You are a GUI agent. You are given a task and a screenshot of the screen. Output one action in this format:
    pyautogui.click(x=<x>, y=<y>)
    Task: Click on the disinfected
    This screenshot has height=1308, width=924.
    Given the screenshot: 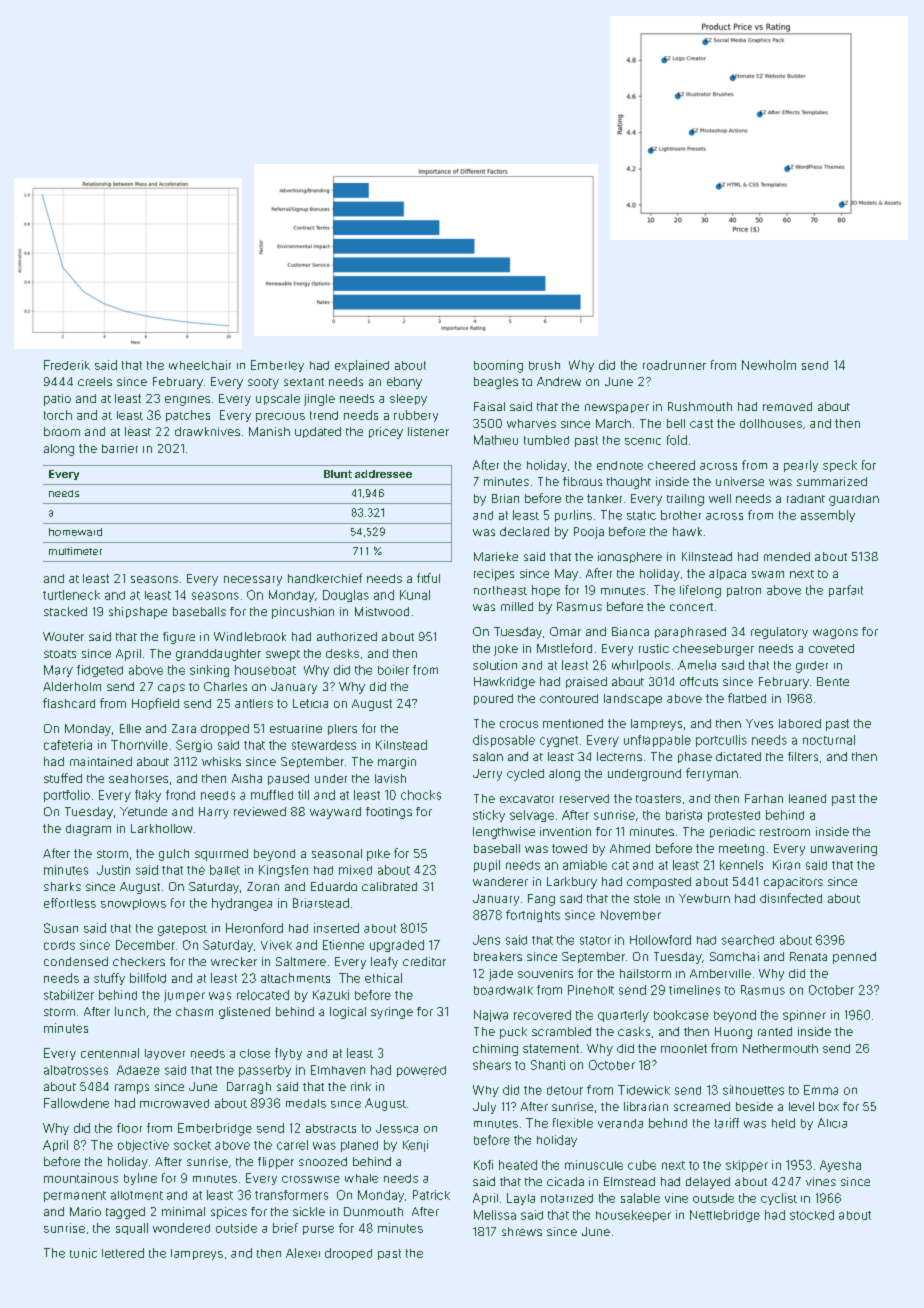 What is the action you would take?
    pyautogui.click(x=791, y=898)
